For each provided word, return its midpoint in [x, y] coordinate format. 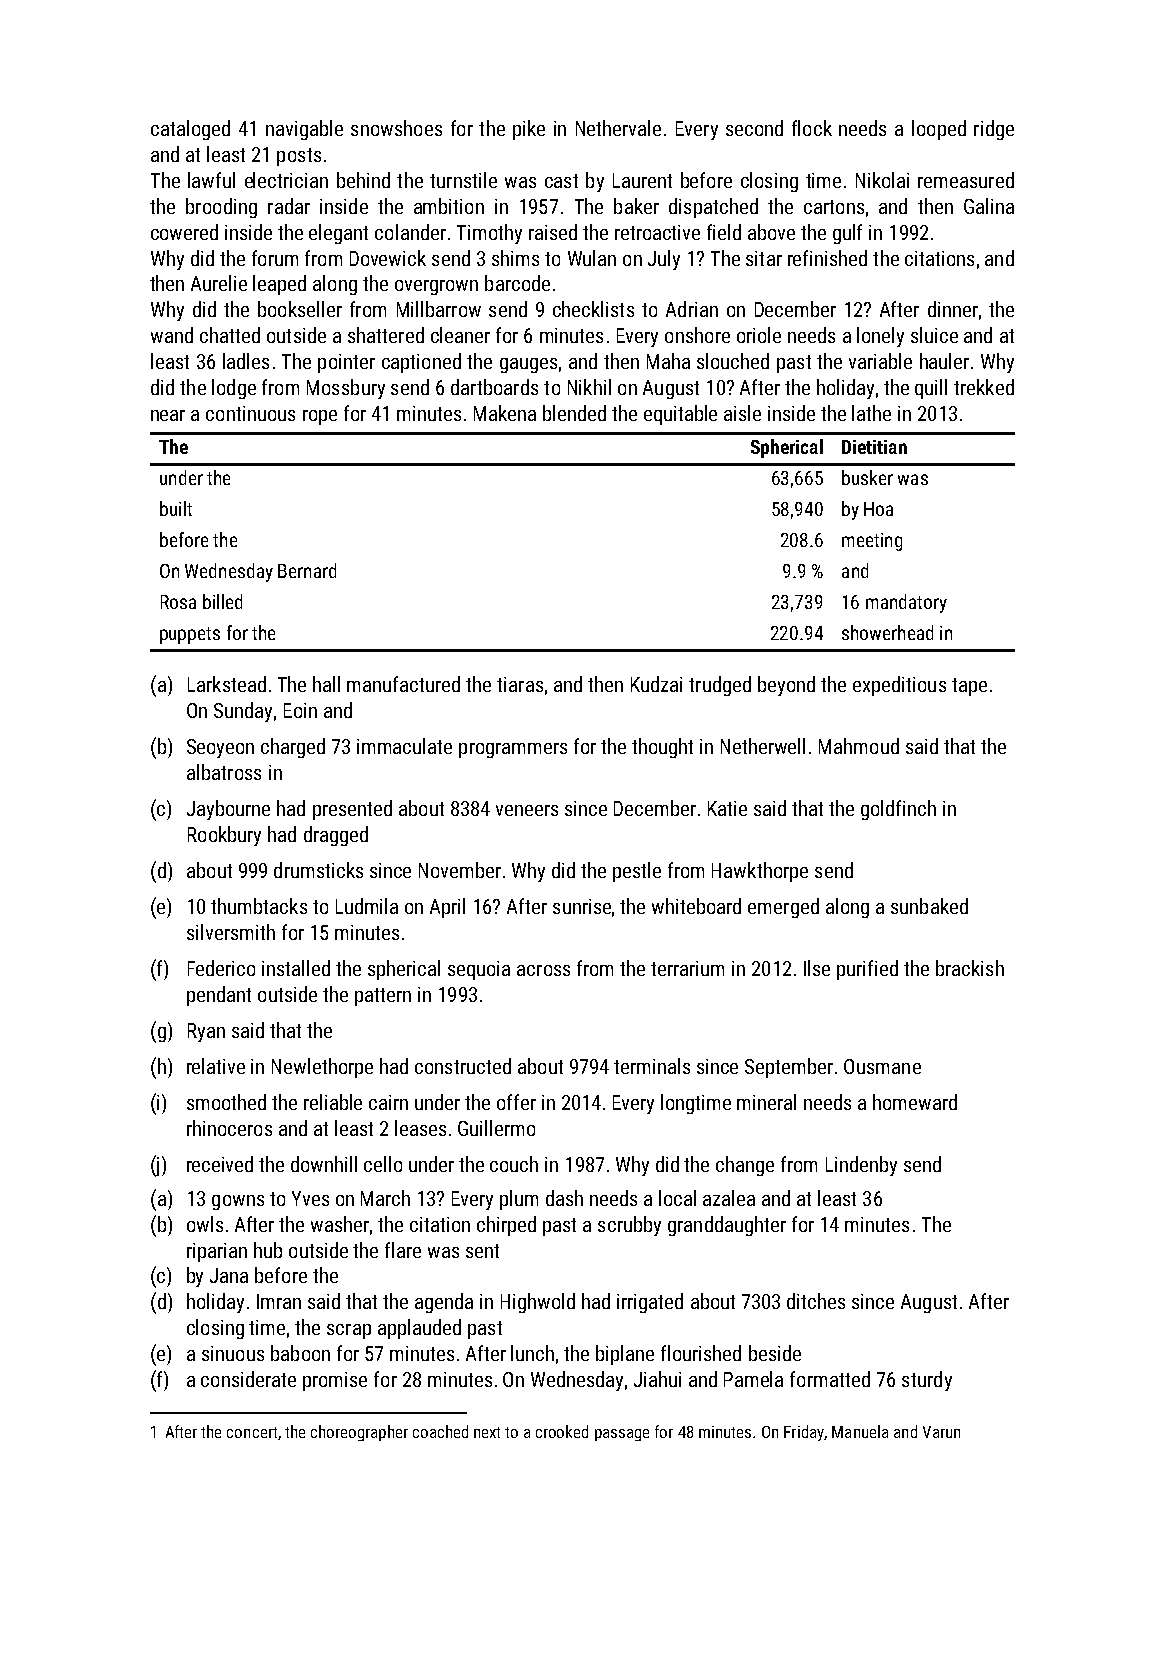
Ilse [817, 968]
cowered [184, 232]
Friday [804, 1433]
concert [252, 1432]
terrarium [687, 968]
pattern [383, 997]
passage [622, 1435]
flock [812, 128]
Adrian [692, 309]
